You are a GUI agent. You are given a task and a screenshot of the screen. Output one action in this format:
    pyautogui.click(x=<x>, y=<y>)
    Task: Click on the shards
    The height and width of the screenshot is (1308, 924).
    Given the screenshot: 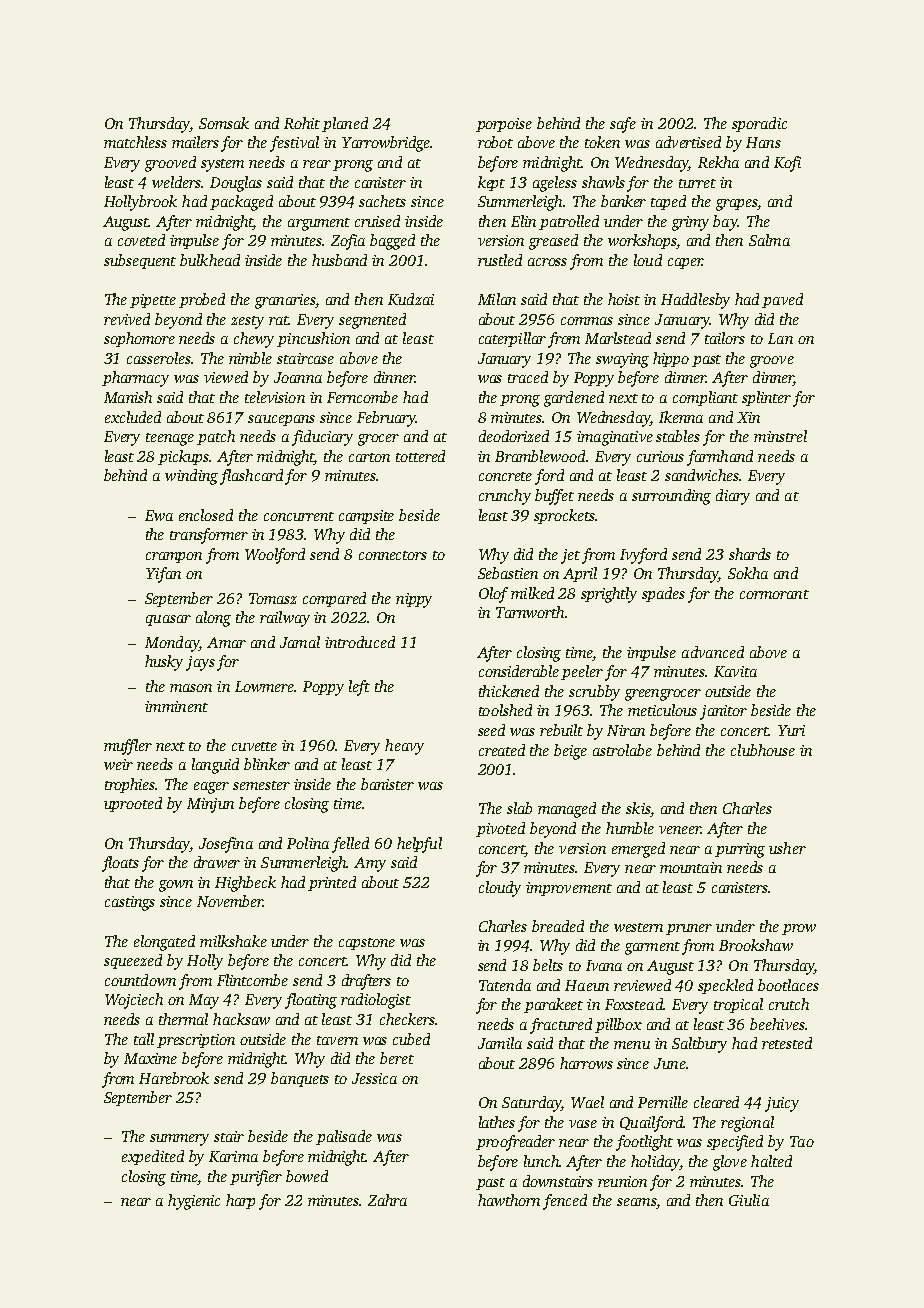 What is the action you would take?
    pyautogui.click(x=750, y=554)
